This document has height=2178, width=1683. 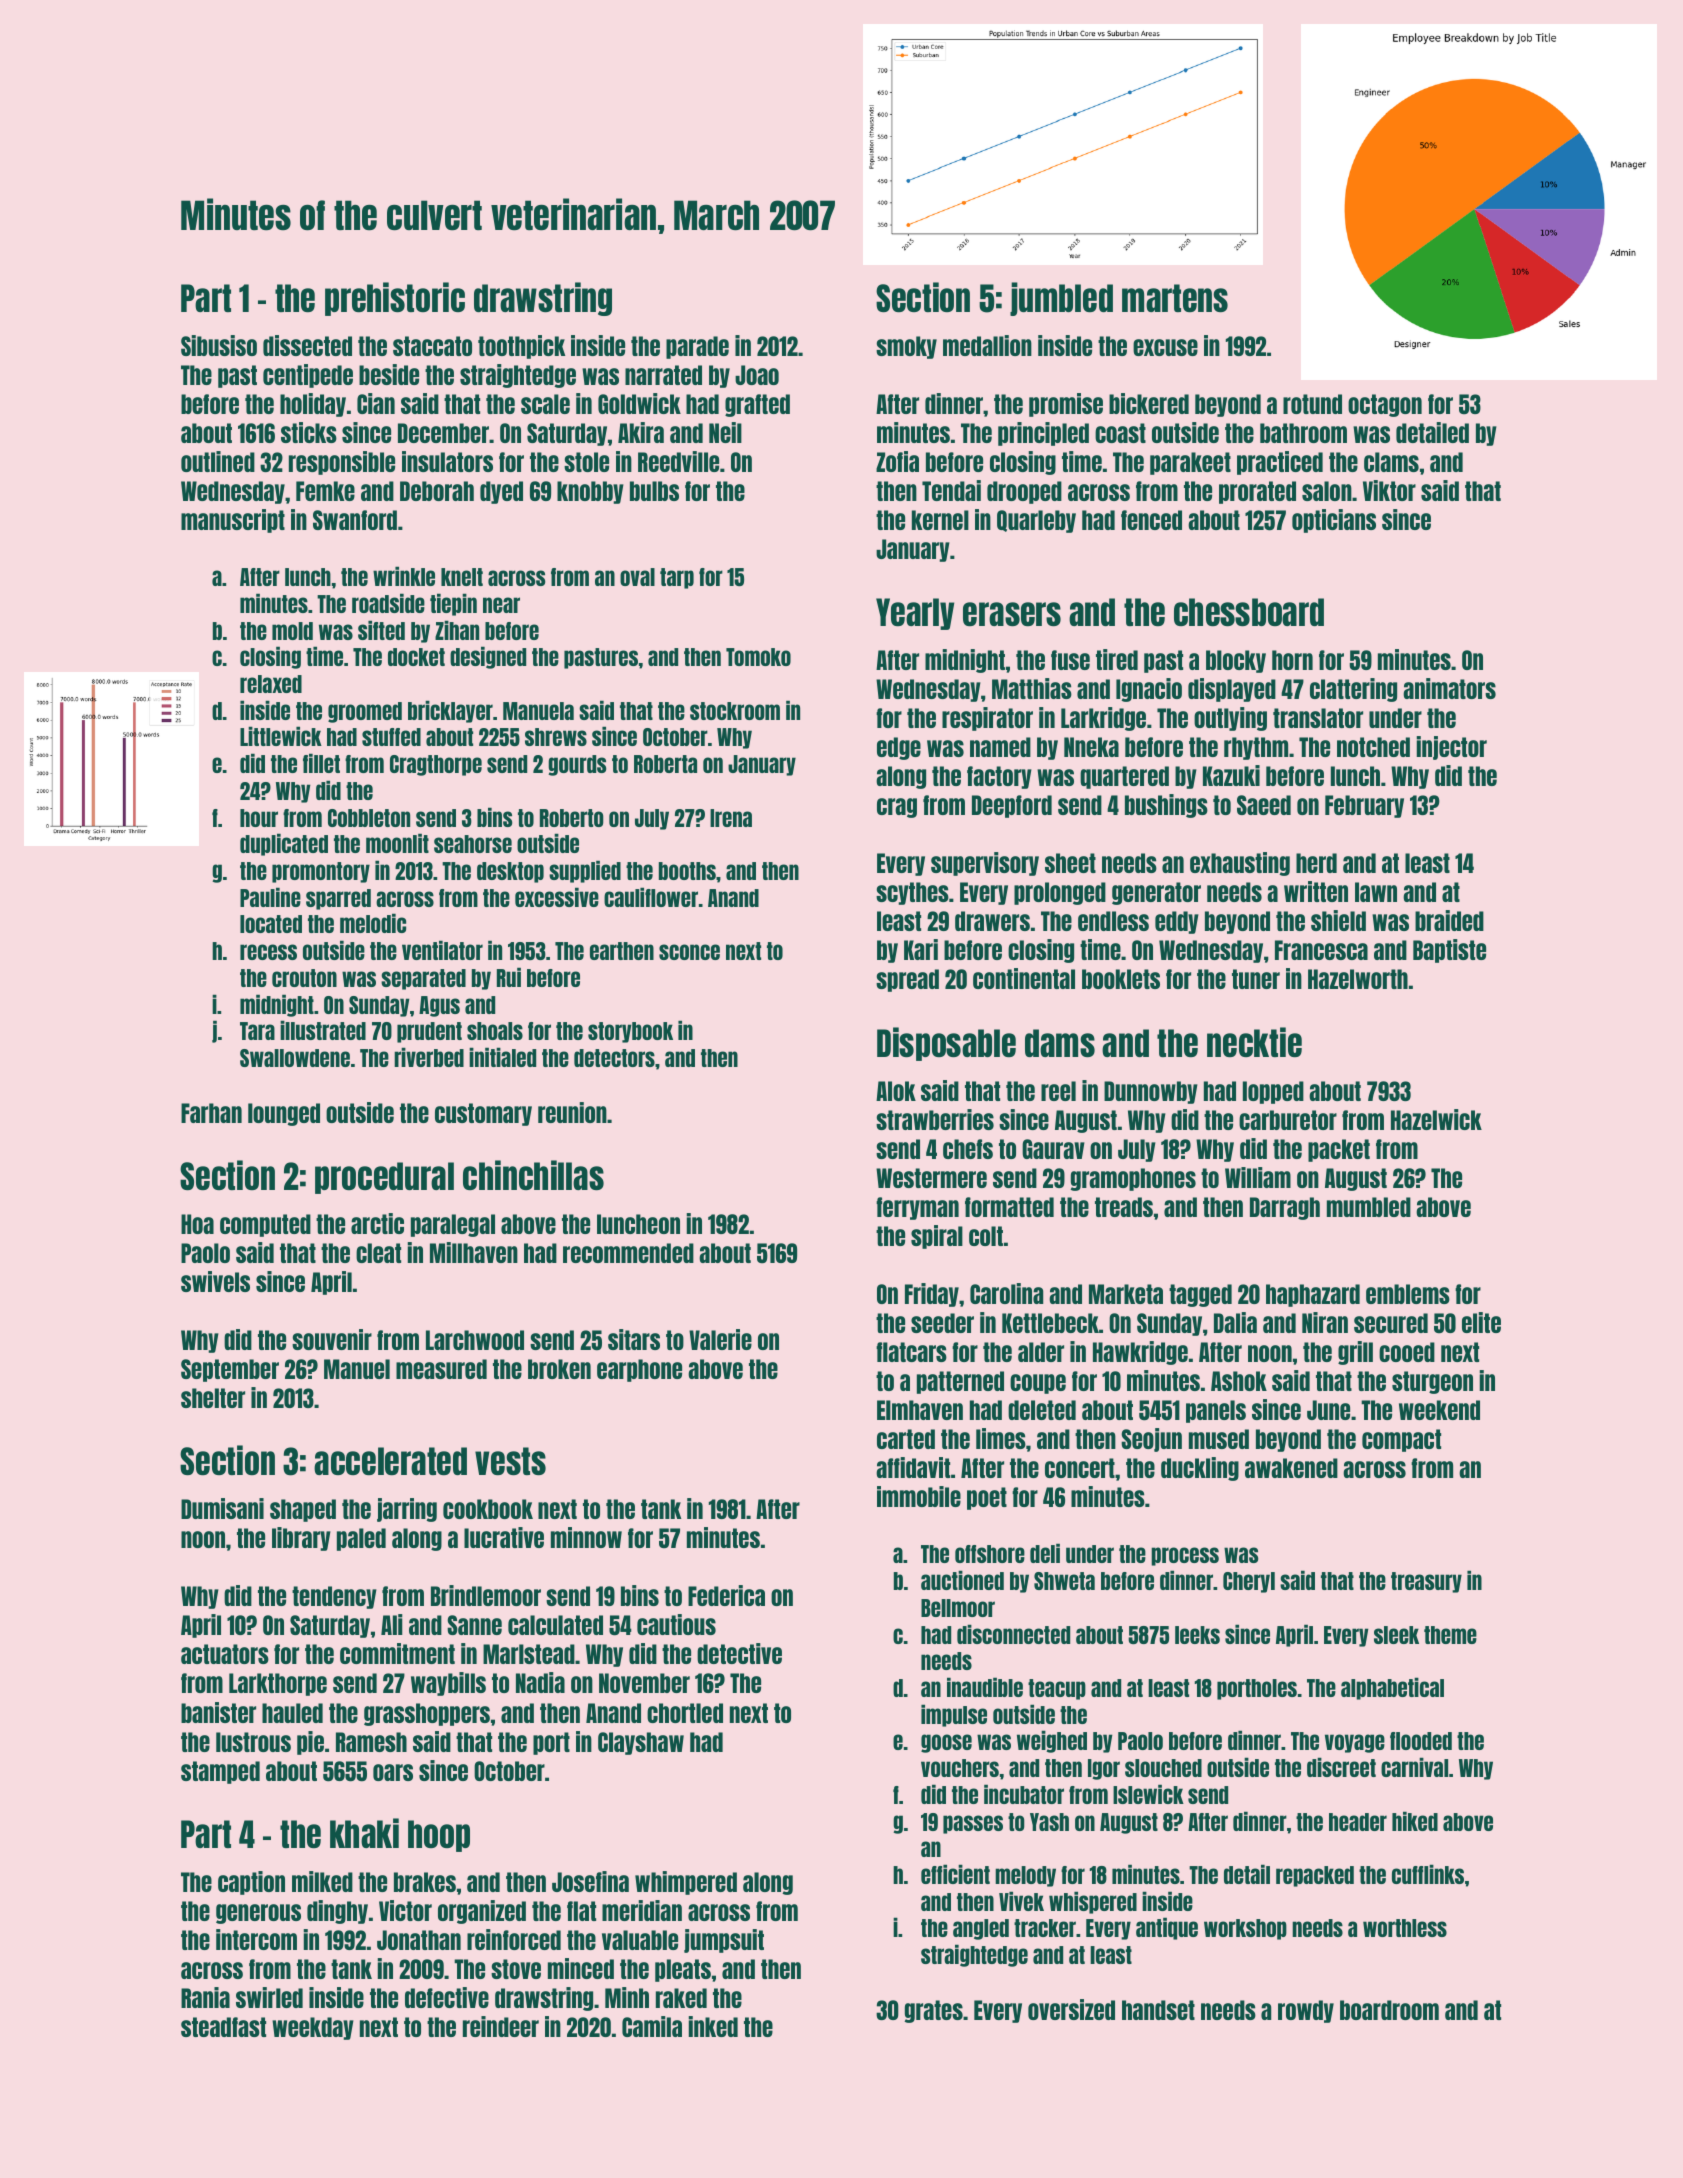 I want to click on martens, so click(x=1175, y=298).
